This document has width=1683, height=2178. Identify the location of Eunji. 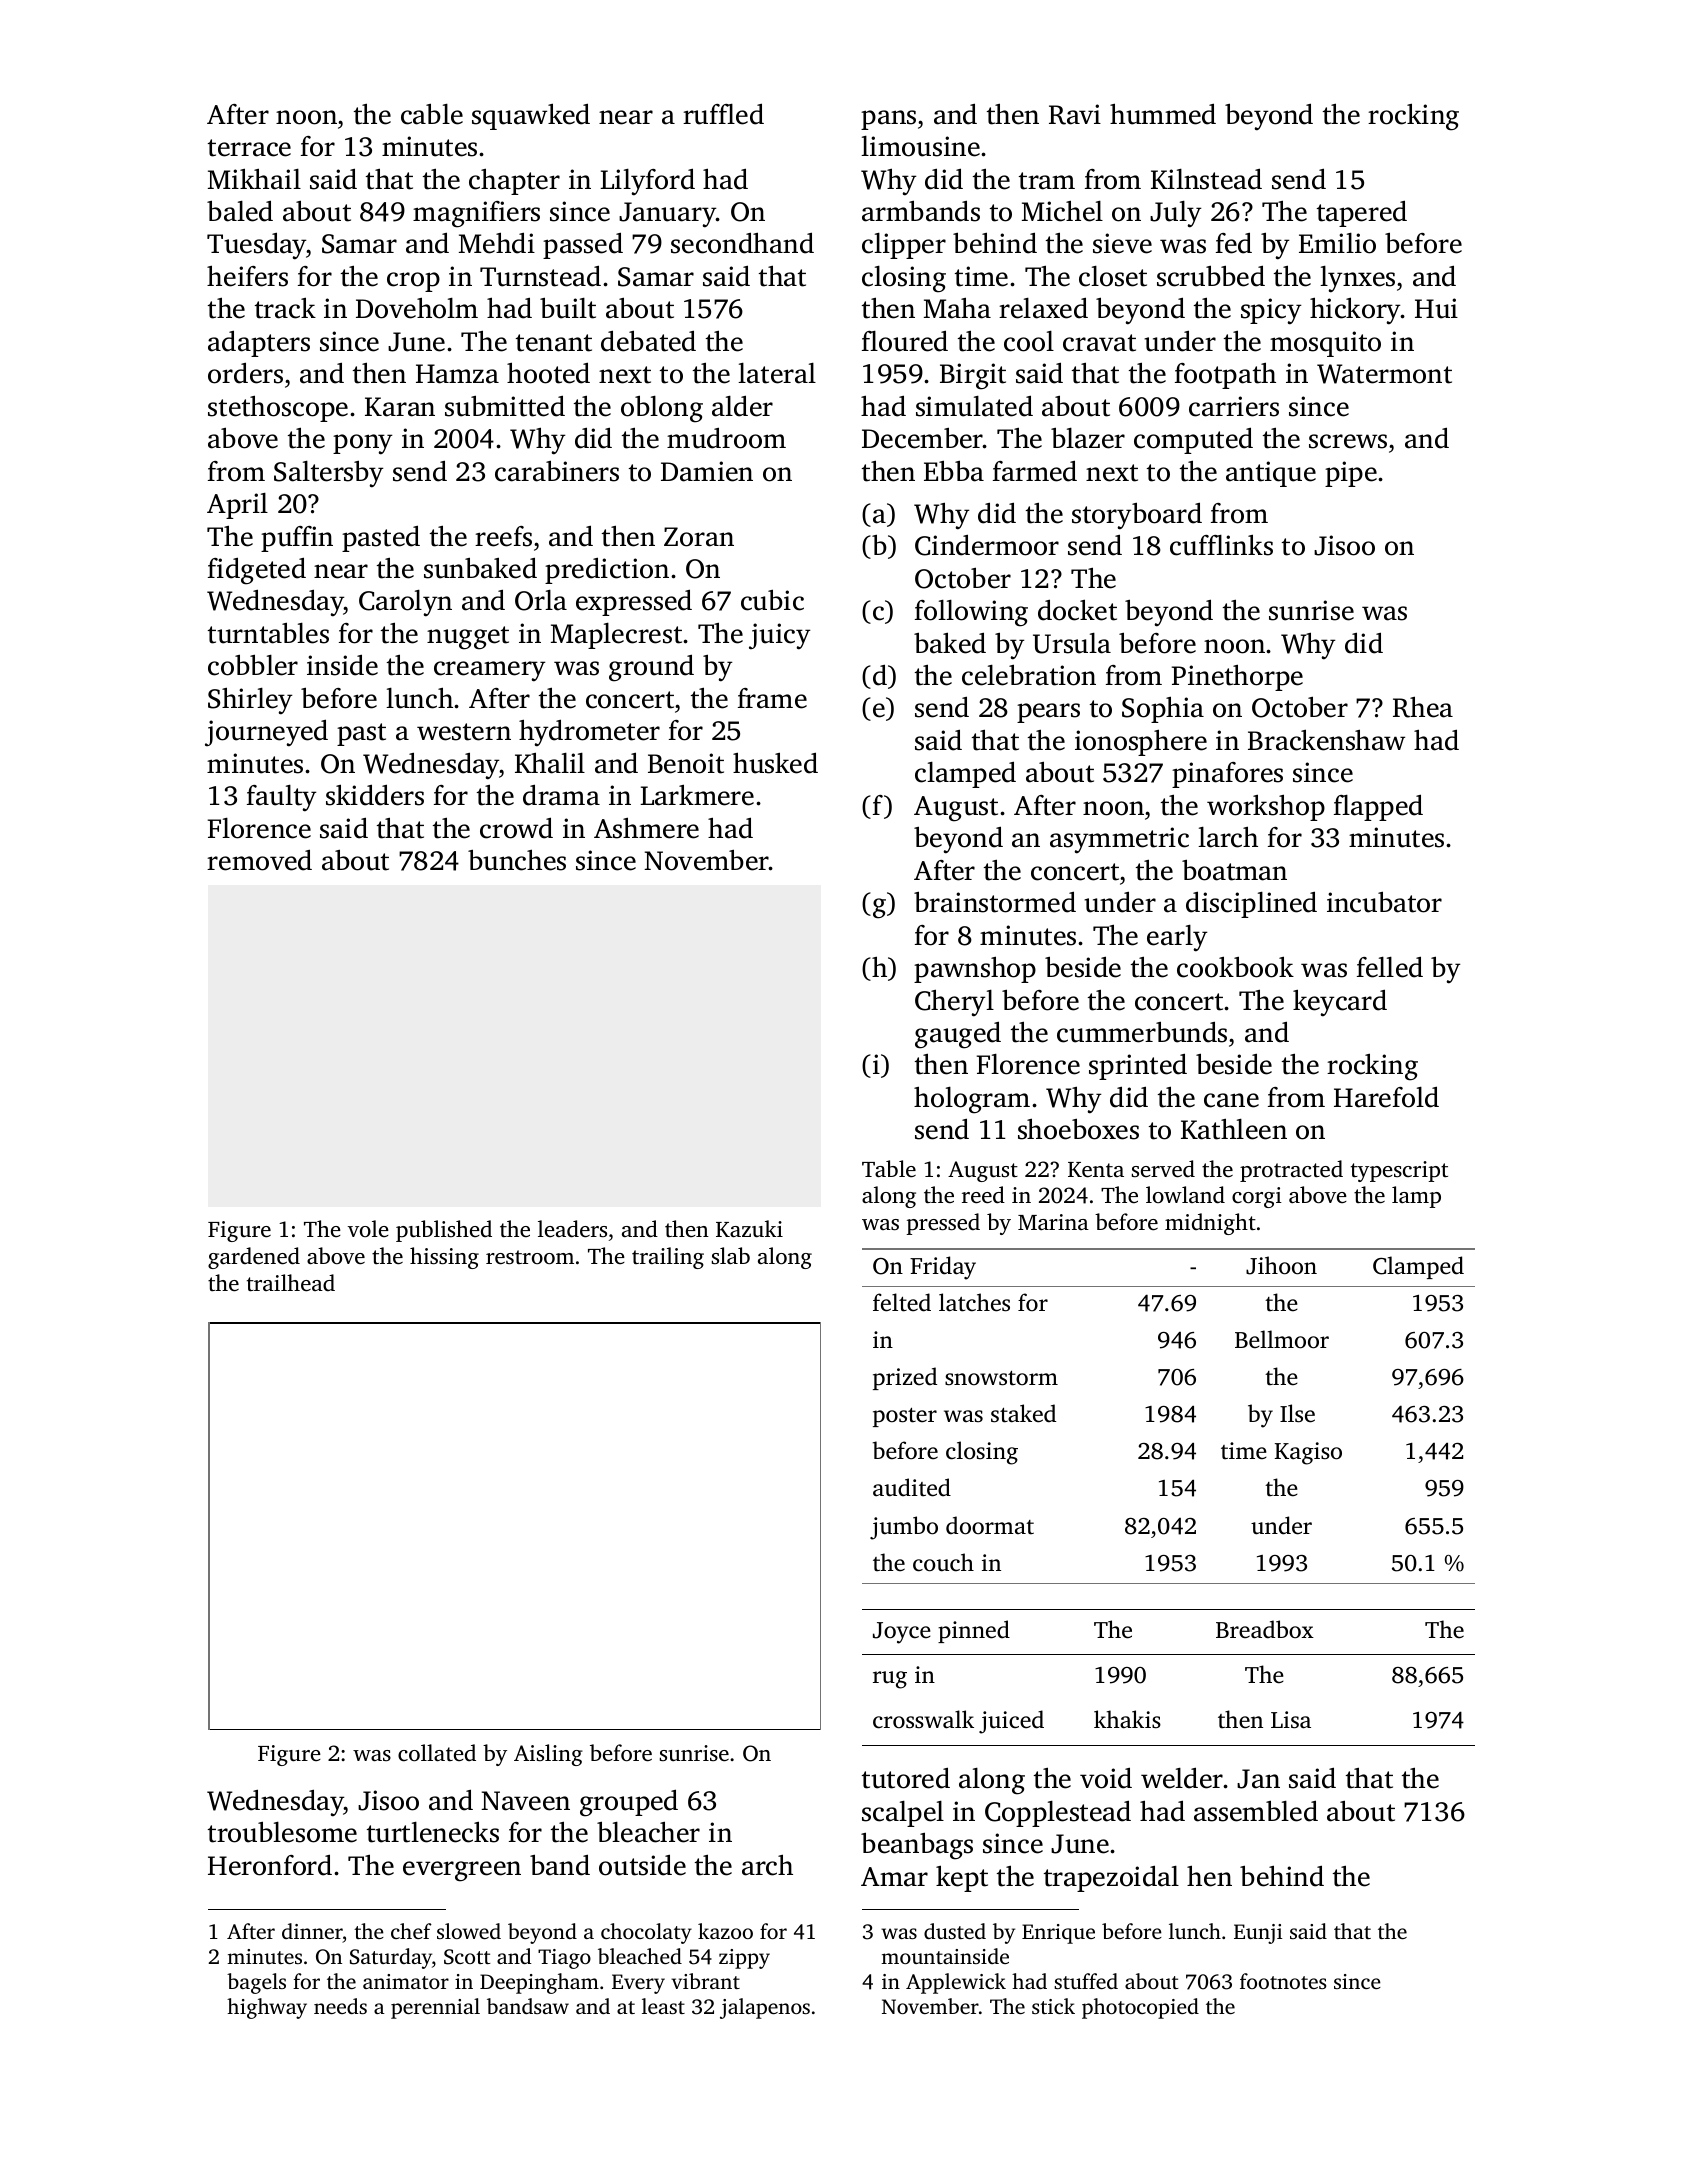
(1258, 1934).
